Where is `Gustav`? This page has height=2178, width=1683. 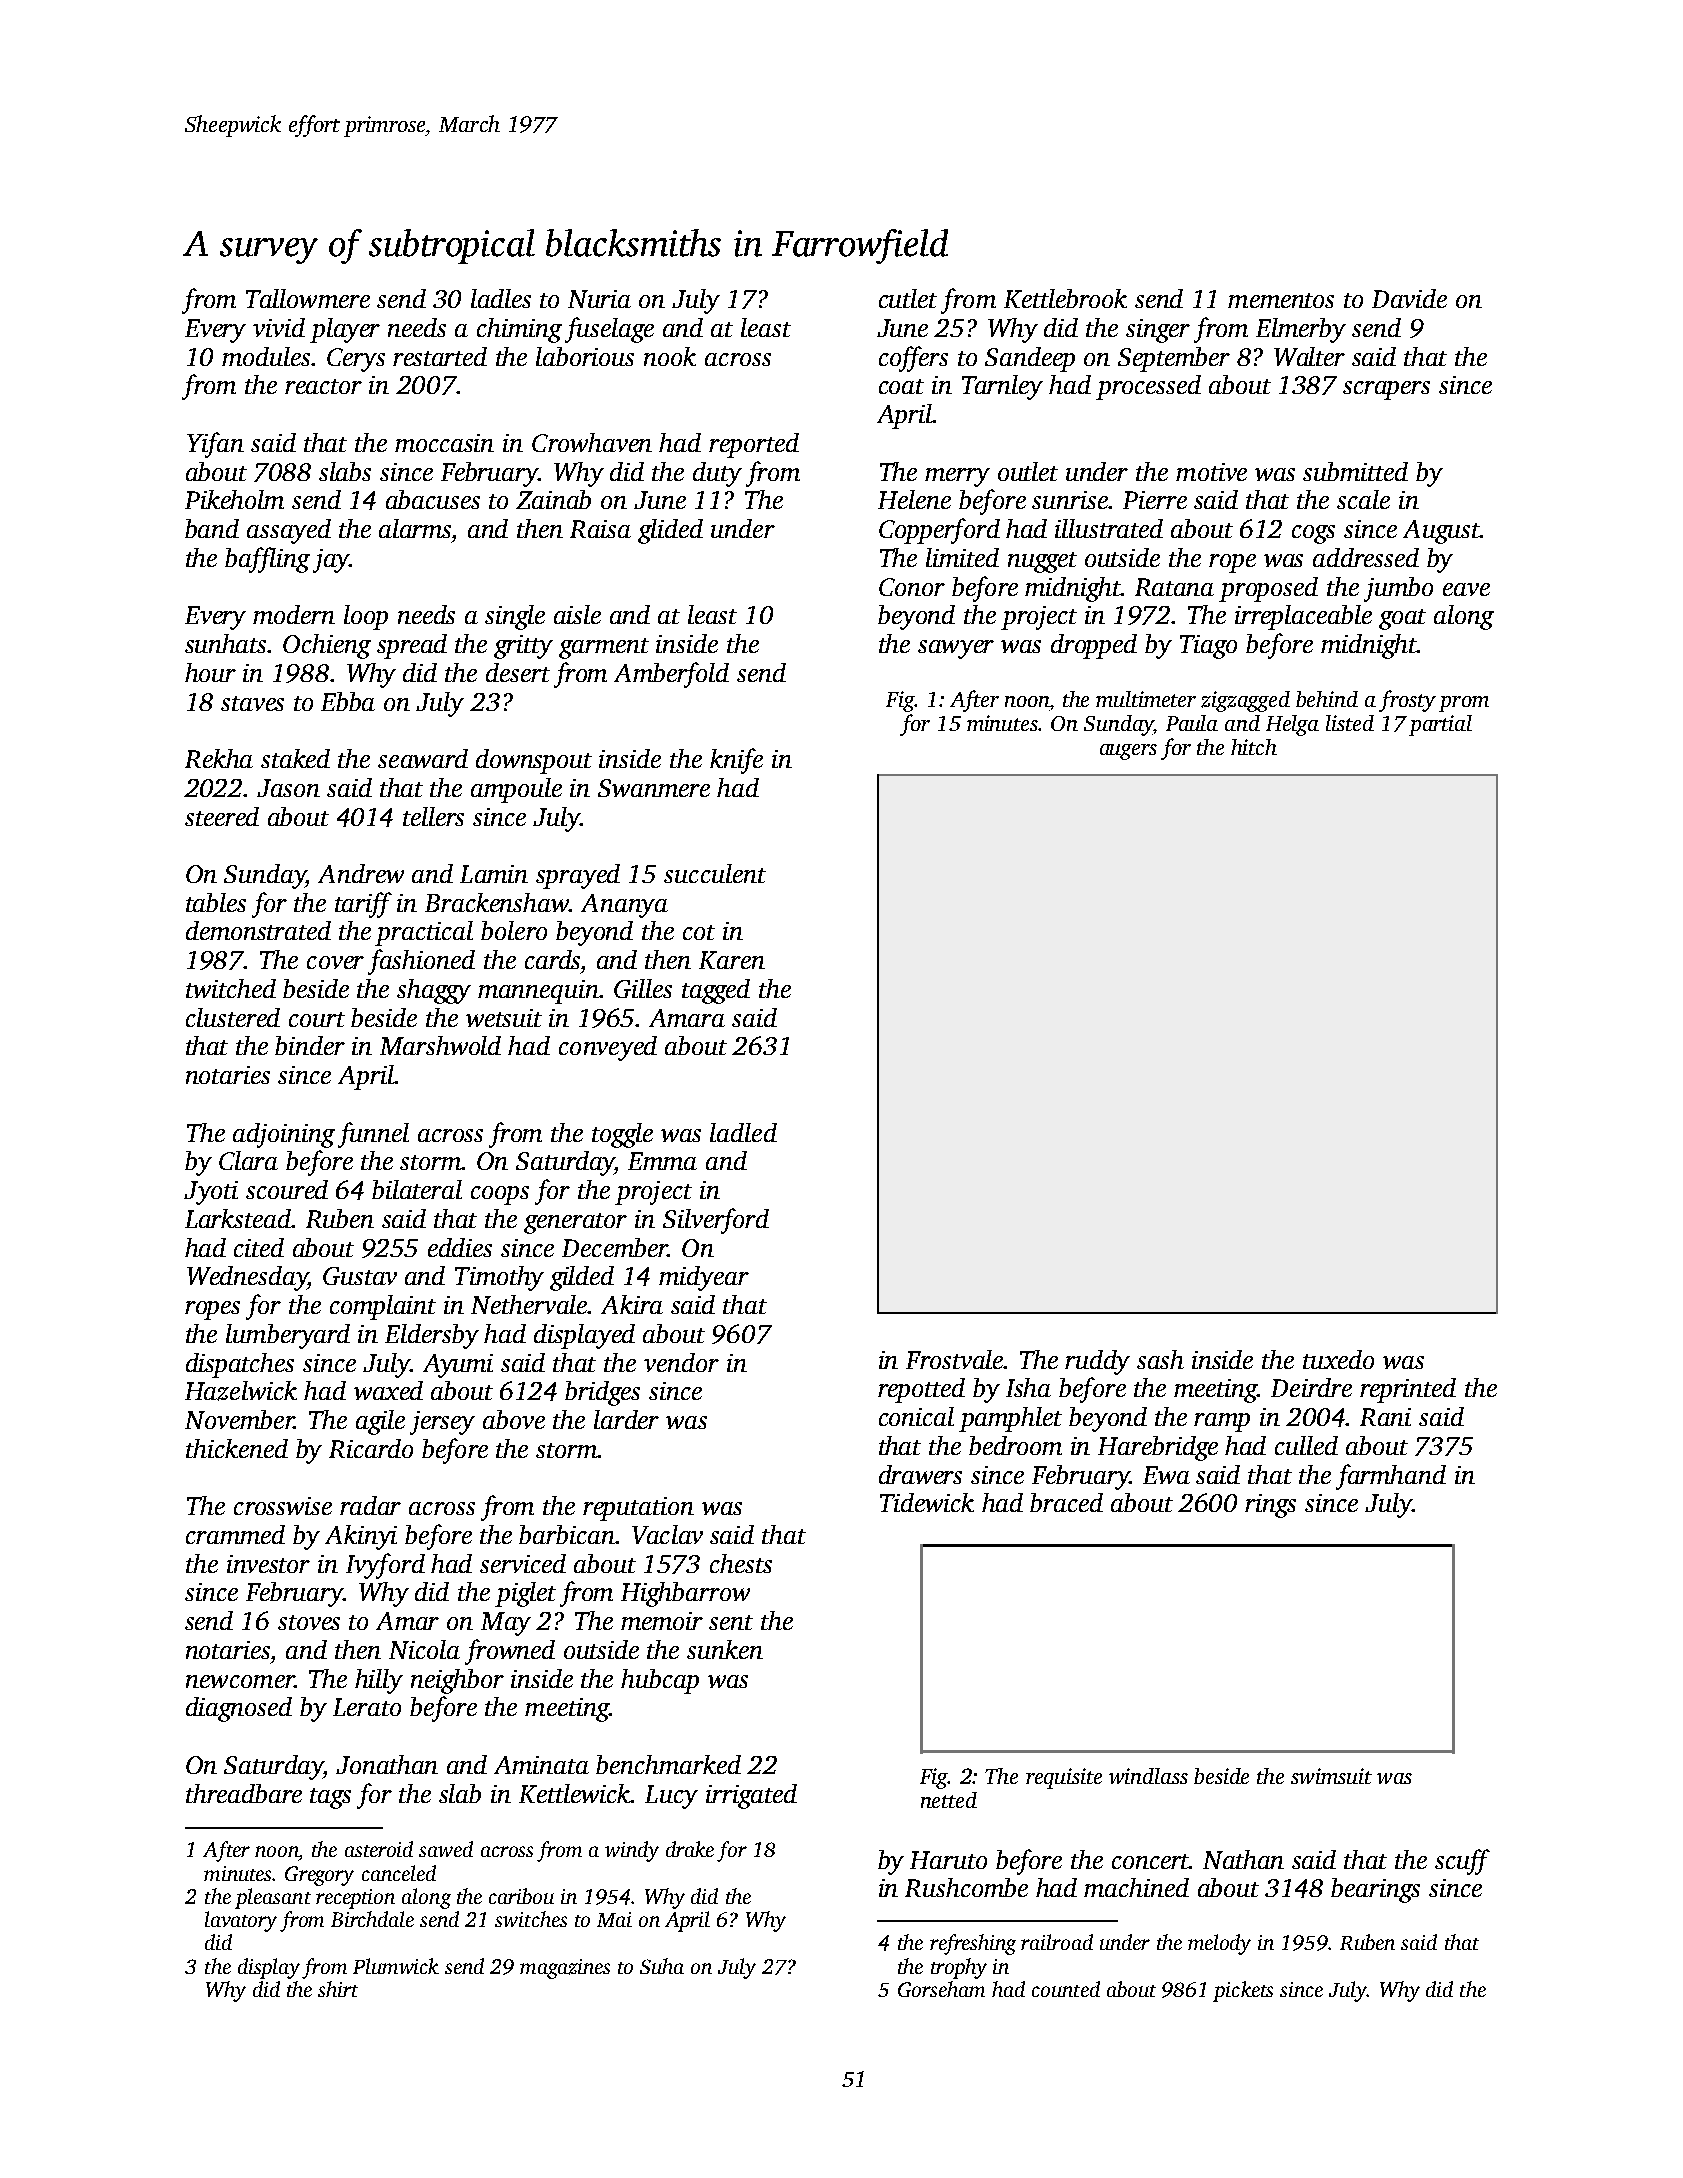
Gustav is located at coordinates (360, 1276).
